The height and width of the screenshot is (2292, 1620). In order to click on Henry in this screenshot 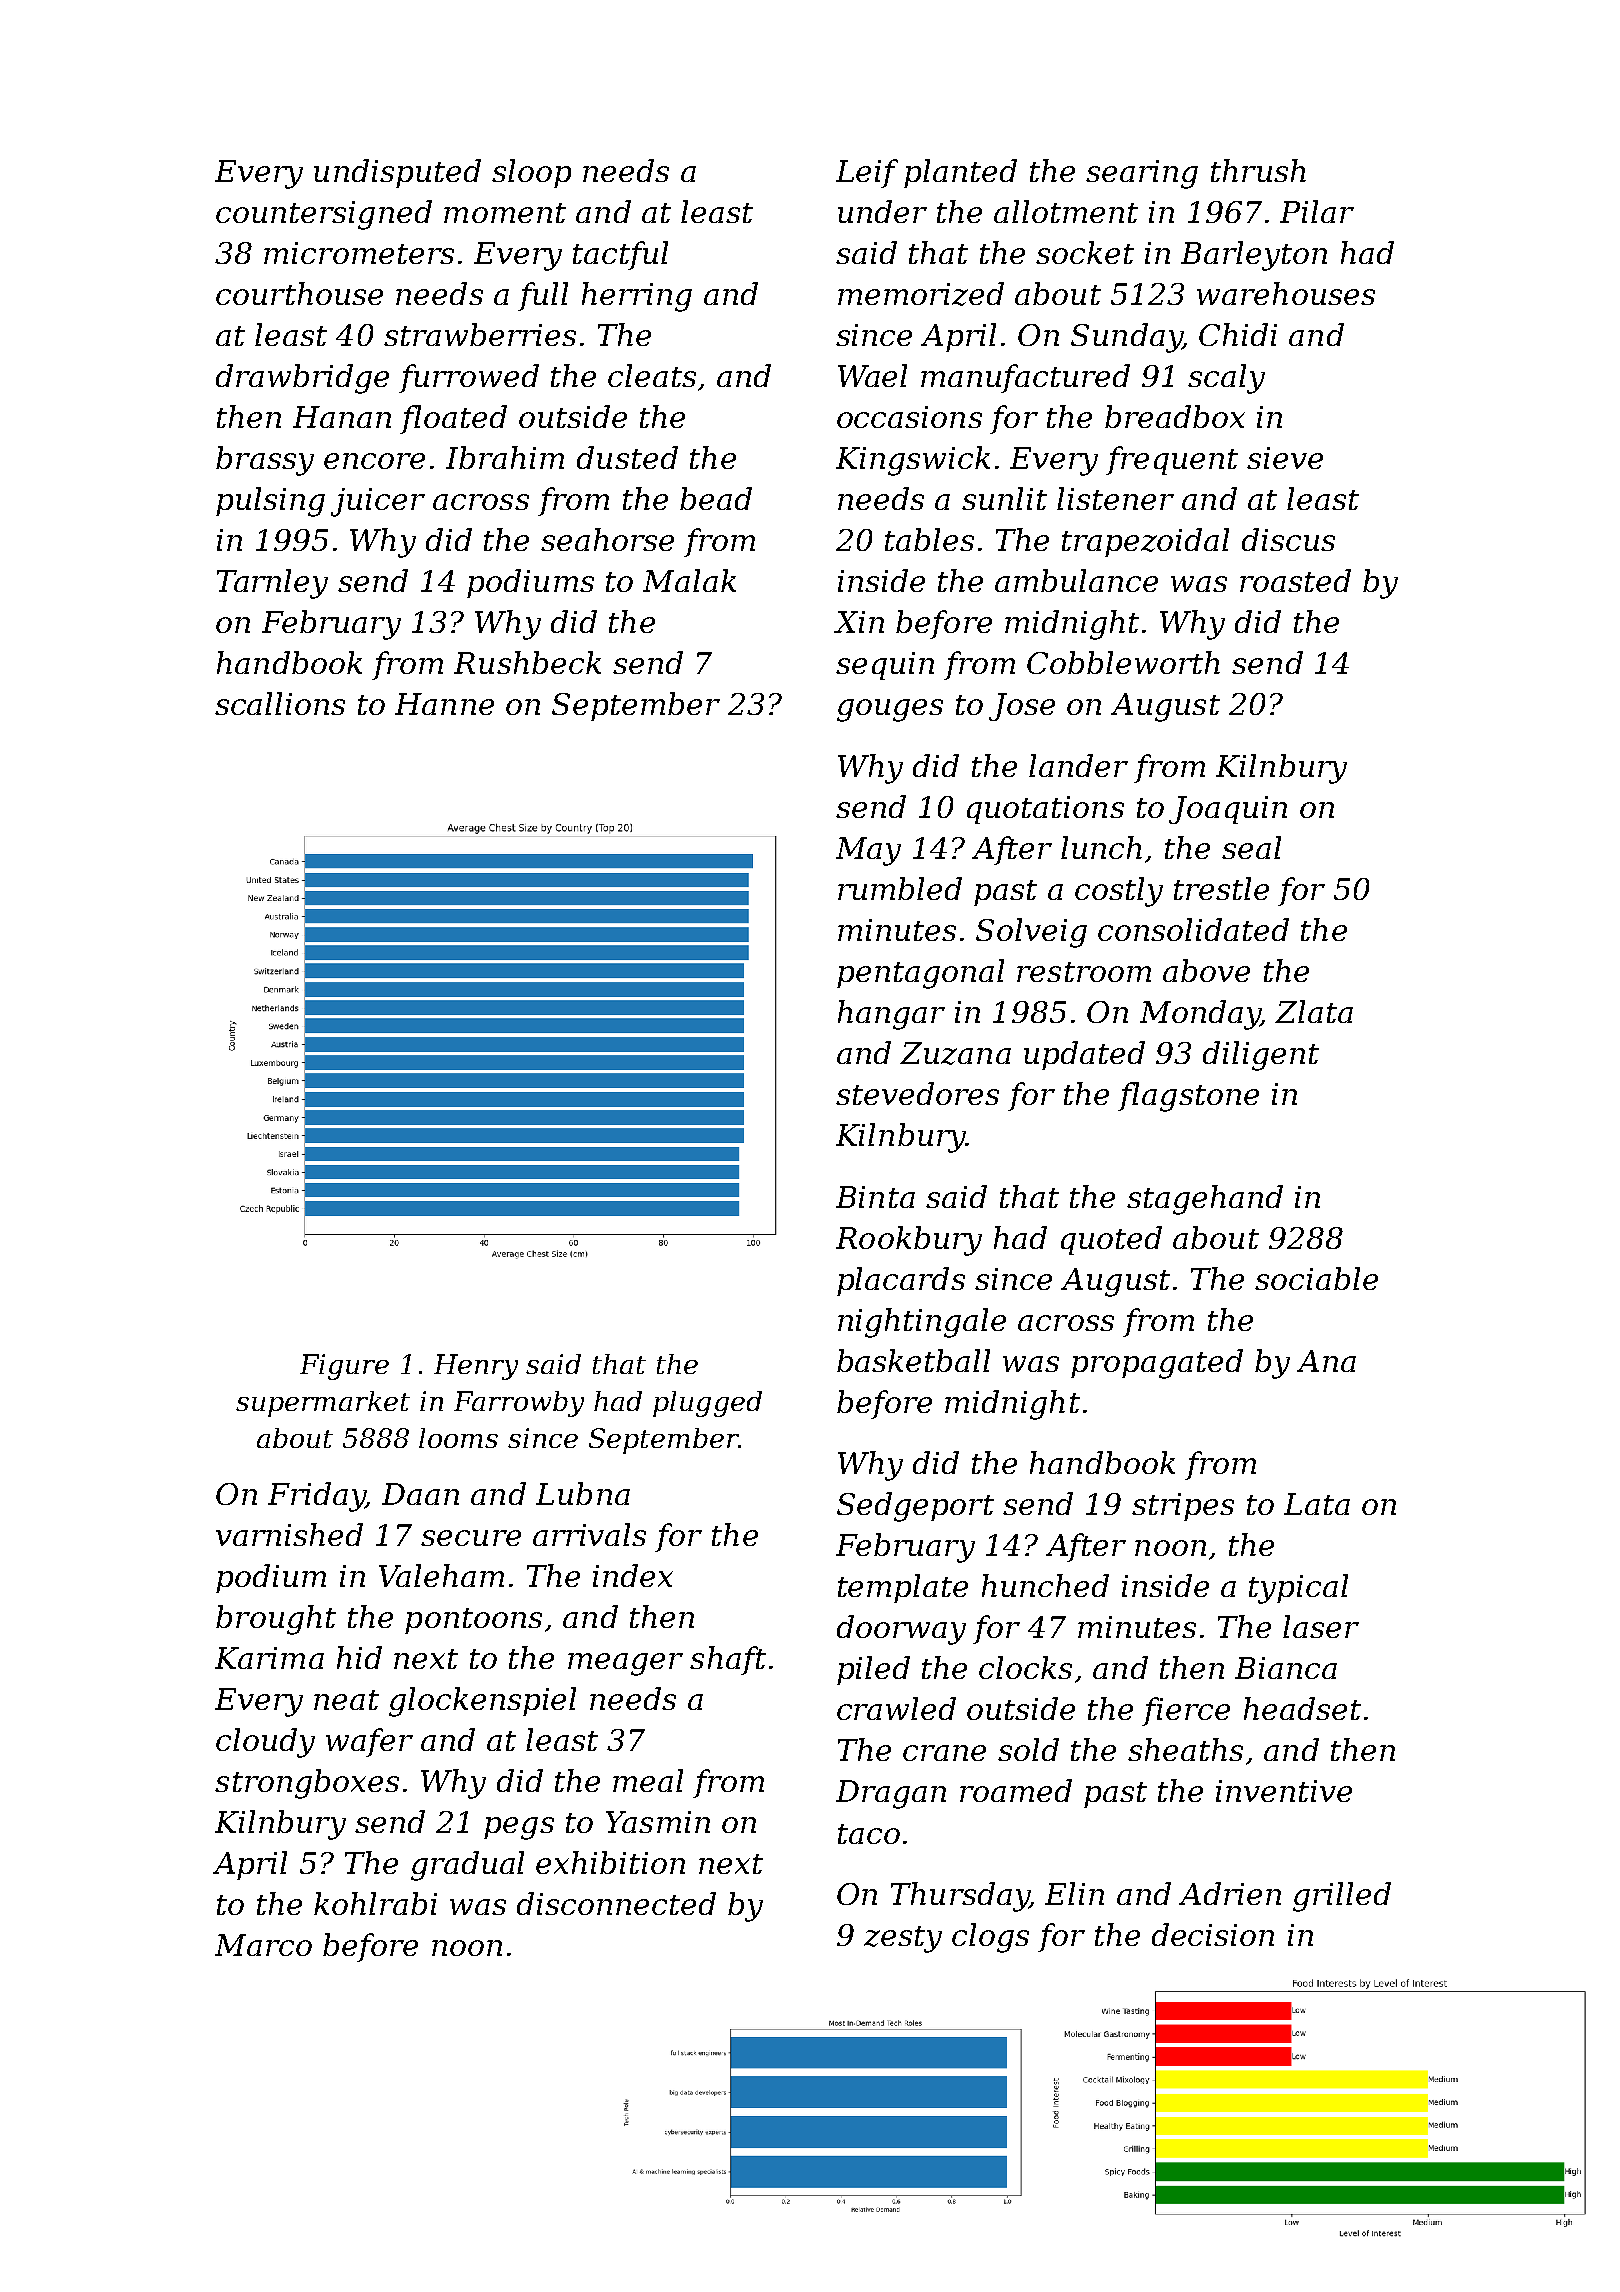, I will do `click(476, 1367)`.
